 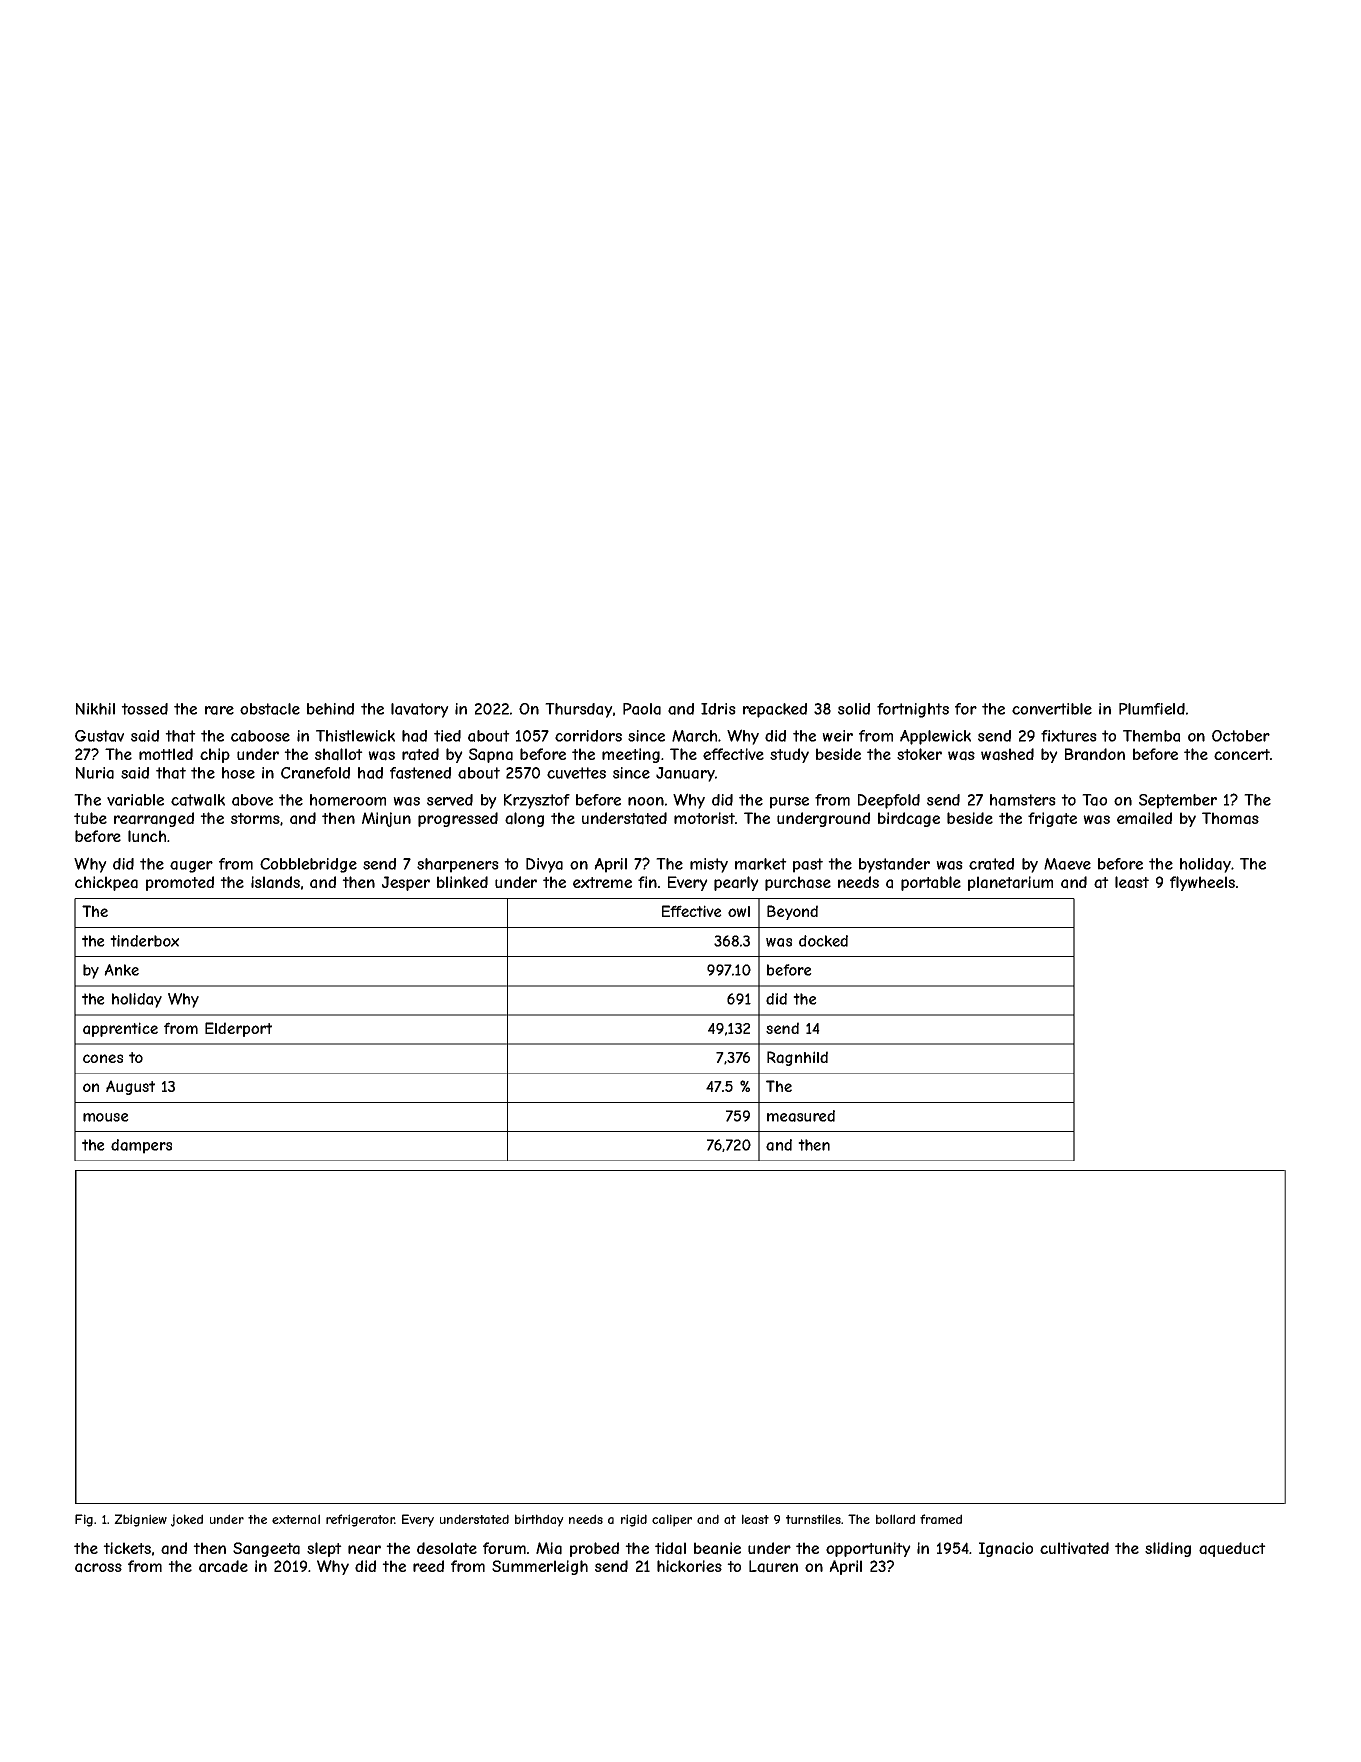 I want to click on Paola, so click(x=642, y=709).
